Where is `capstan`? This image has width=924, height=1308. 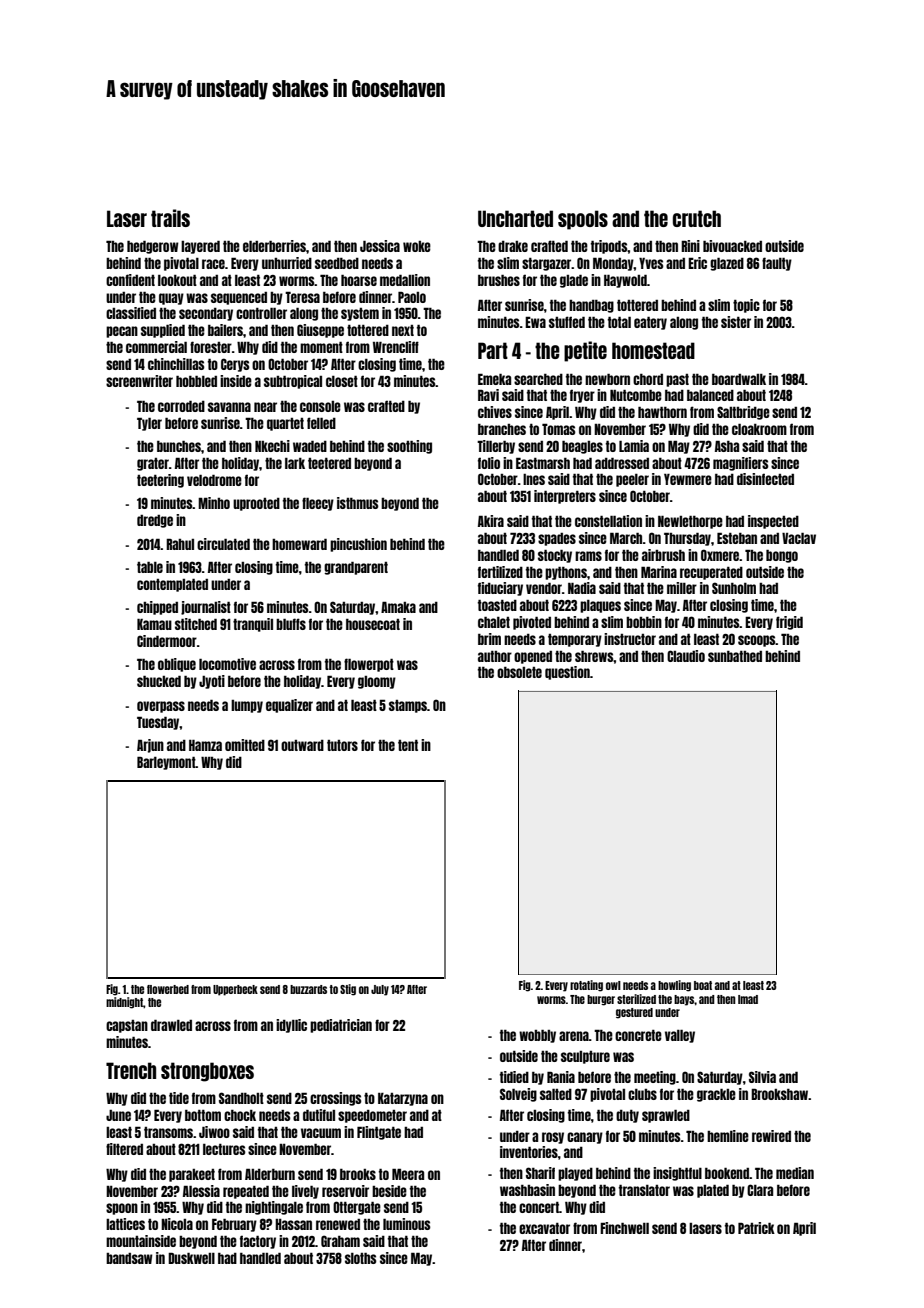
capstan is located at coordinates (127, 1026).
